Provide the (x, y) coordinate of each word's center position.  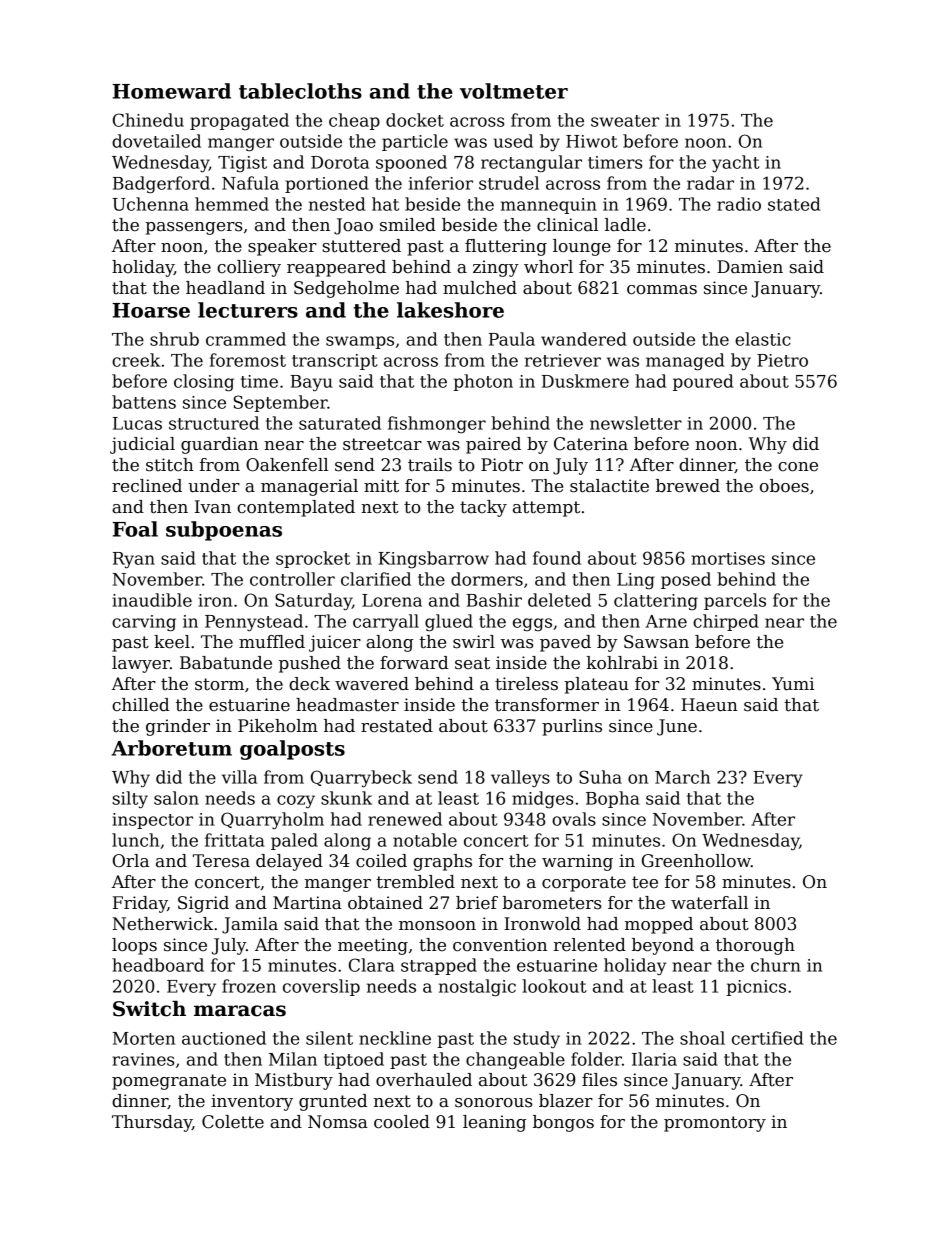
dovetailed (156, 141)
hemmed (232, 204)
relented (590, 945)
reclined (147, 486)
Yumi (793, 684)
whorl (548, 267)
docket (415, 120)
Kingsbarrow (433, 559)
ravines (143, 1059)
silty (130, 799)
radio (739, 204)
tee (645, 882)
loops (134, 946)
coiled (381, 861)
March (682, 777)
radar (710, 183)
